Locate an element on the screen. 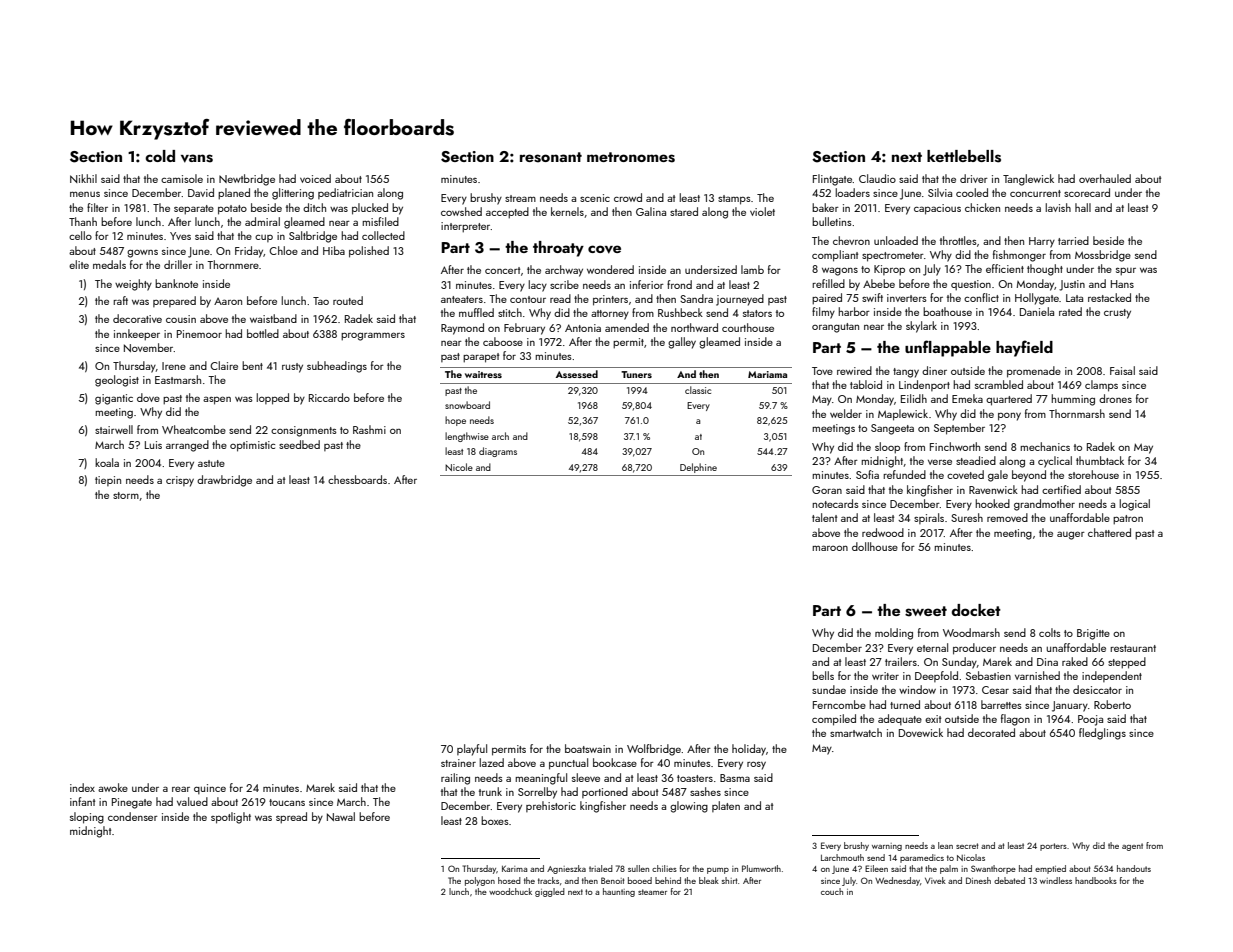 This screenshot has width=1233, height=952. camisole is located at coordinates (182, 178).
